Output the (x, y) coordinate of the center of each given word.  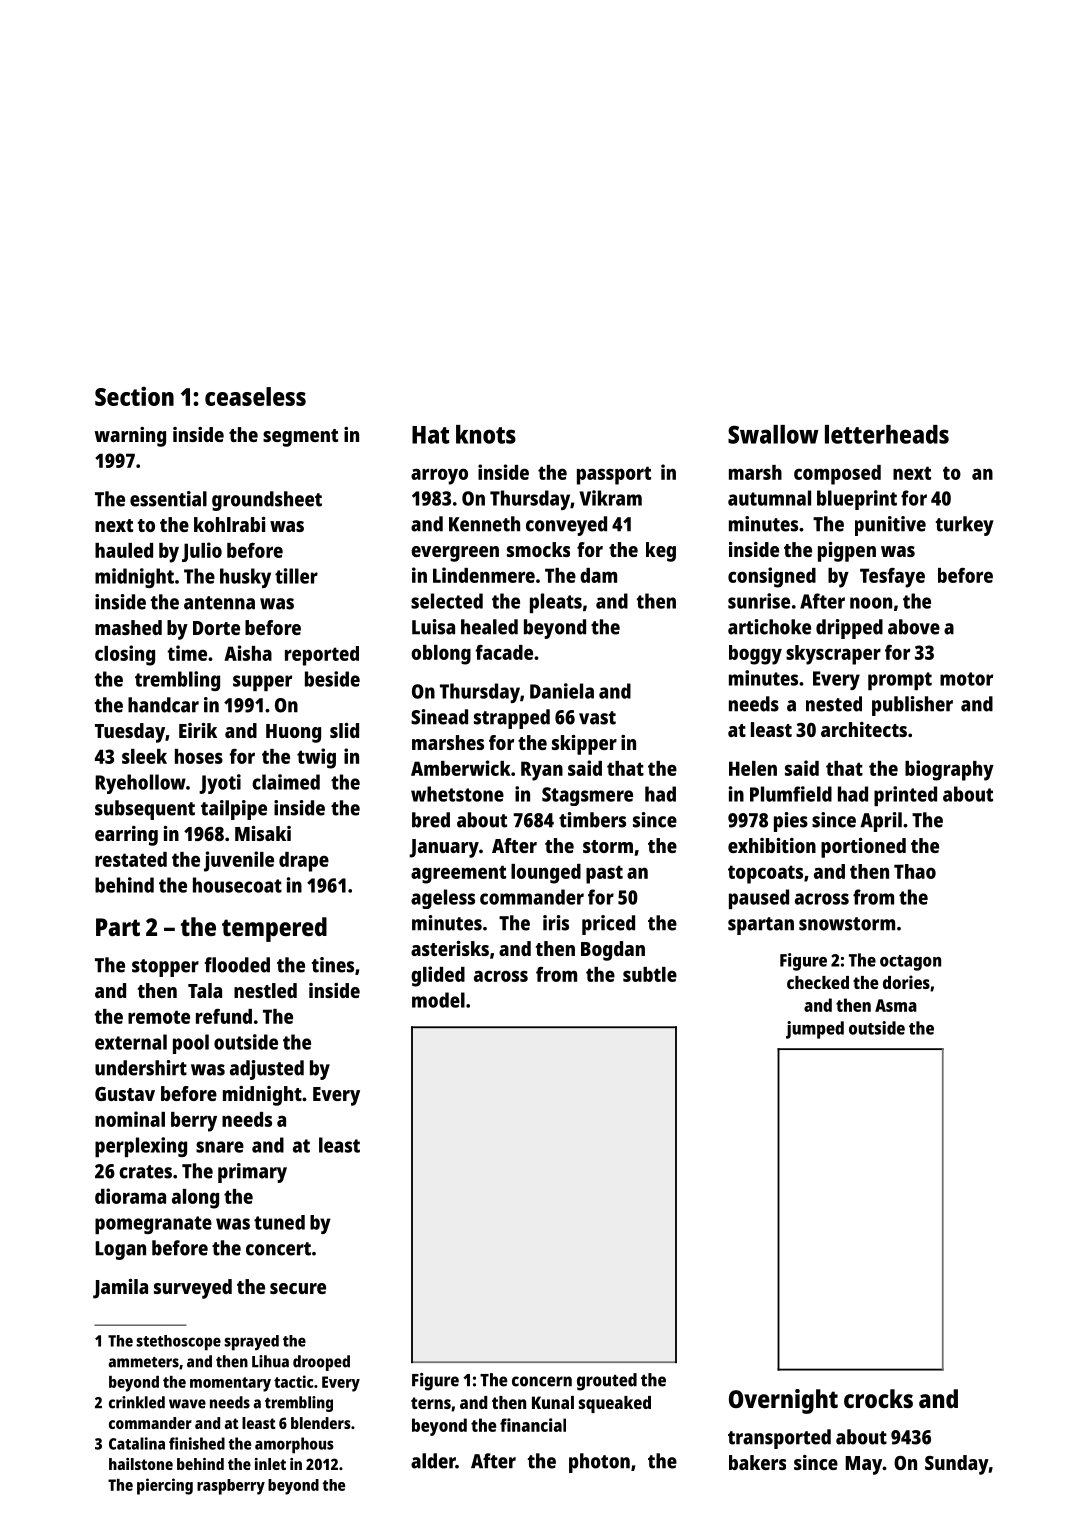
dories (906, 982)
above (914, 627)
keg (661, 552)
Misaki (263, 833)
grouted (607, 1382)
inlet (270, 1464)
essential (168, 499)
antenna (219, 603)
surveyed (193, 1289)
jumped (815, 1030)
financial (533, 1425)
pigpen (847, 552)
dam (598, 575)
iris (556, 923)
